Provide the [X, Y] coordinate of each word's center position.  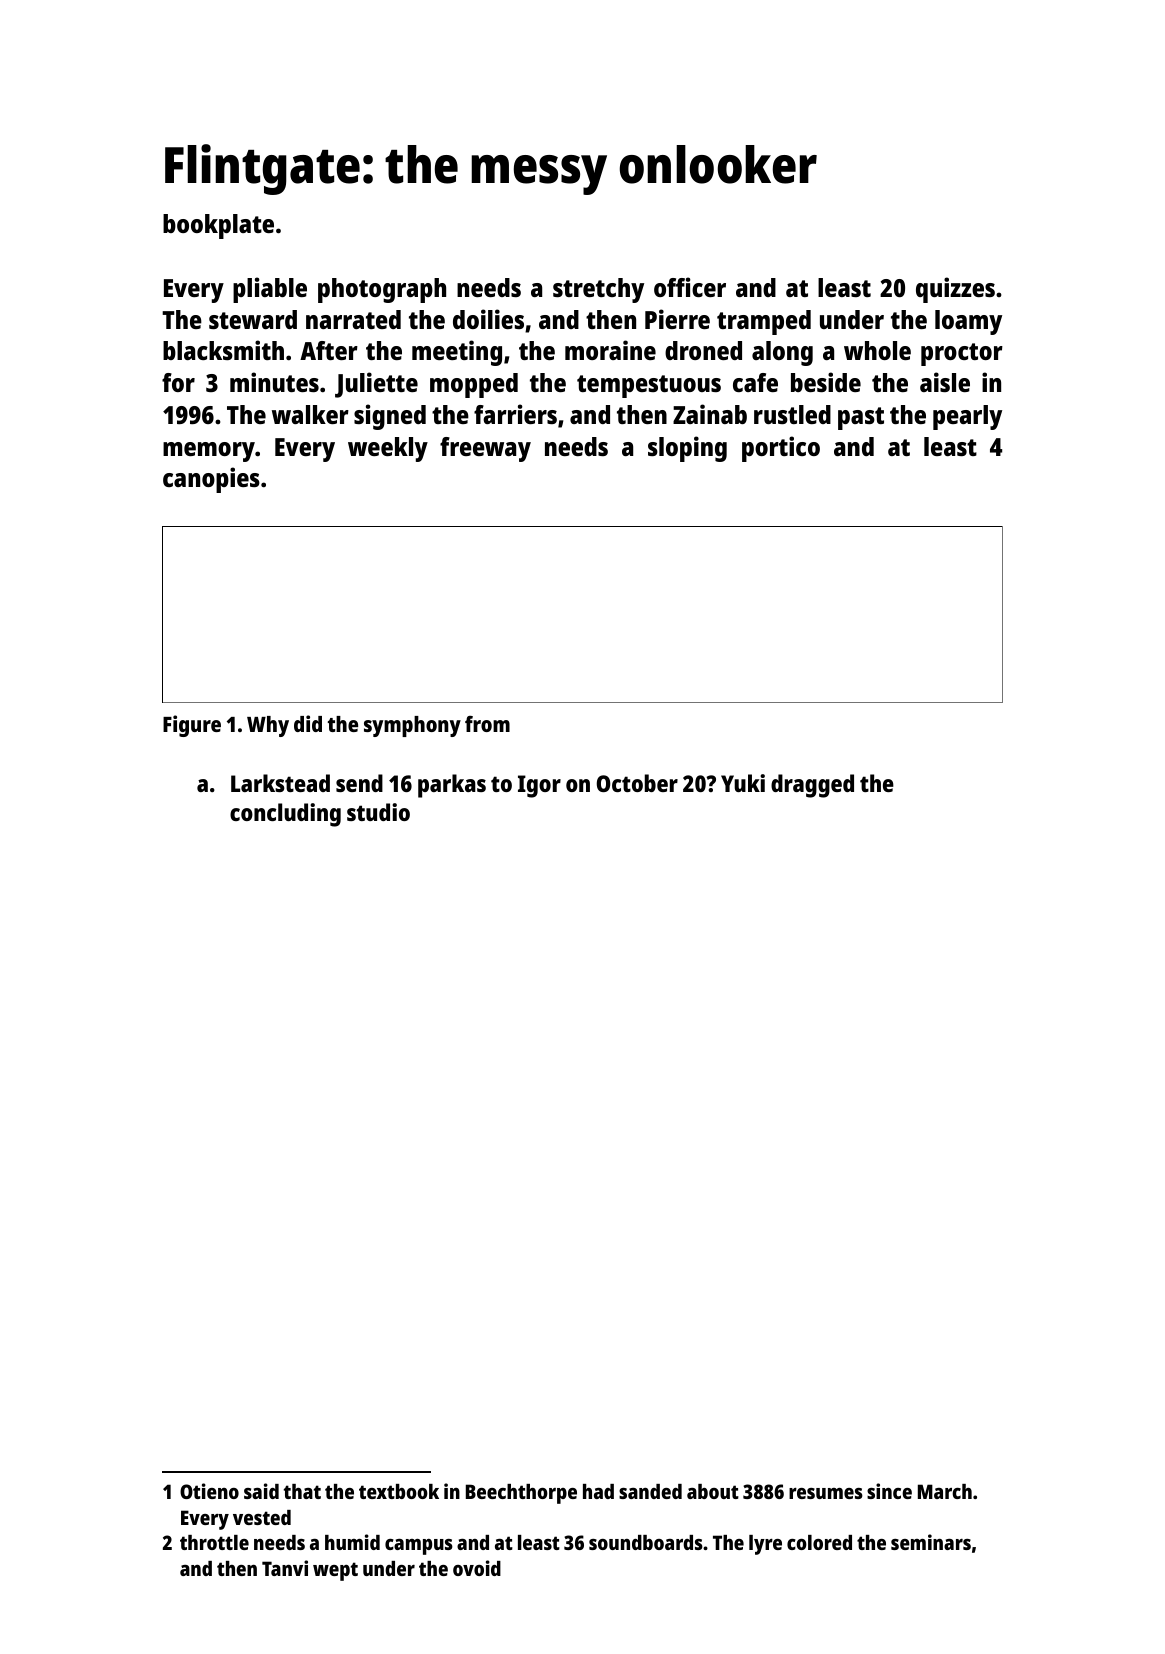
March [945, 1491]
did [308, 723]
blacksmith [223, 350]
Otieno [209, 1491]
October [637, 783]
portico [781, 449]
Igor [539, 786]
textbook [399, 1491]
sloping [687, 449]
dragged [812, 786]
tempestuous [649, 386]
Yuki [743, 783]
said [261, 1491]
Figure [192, 726]
